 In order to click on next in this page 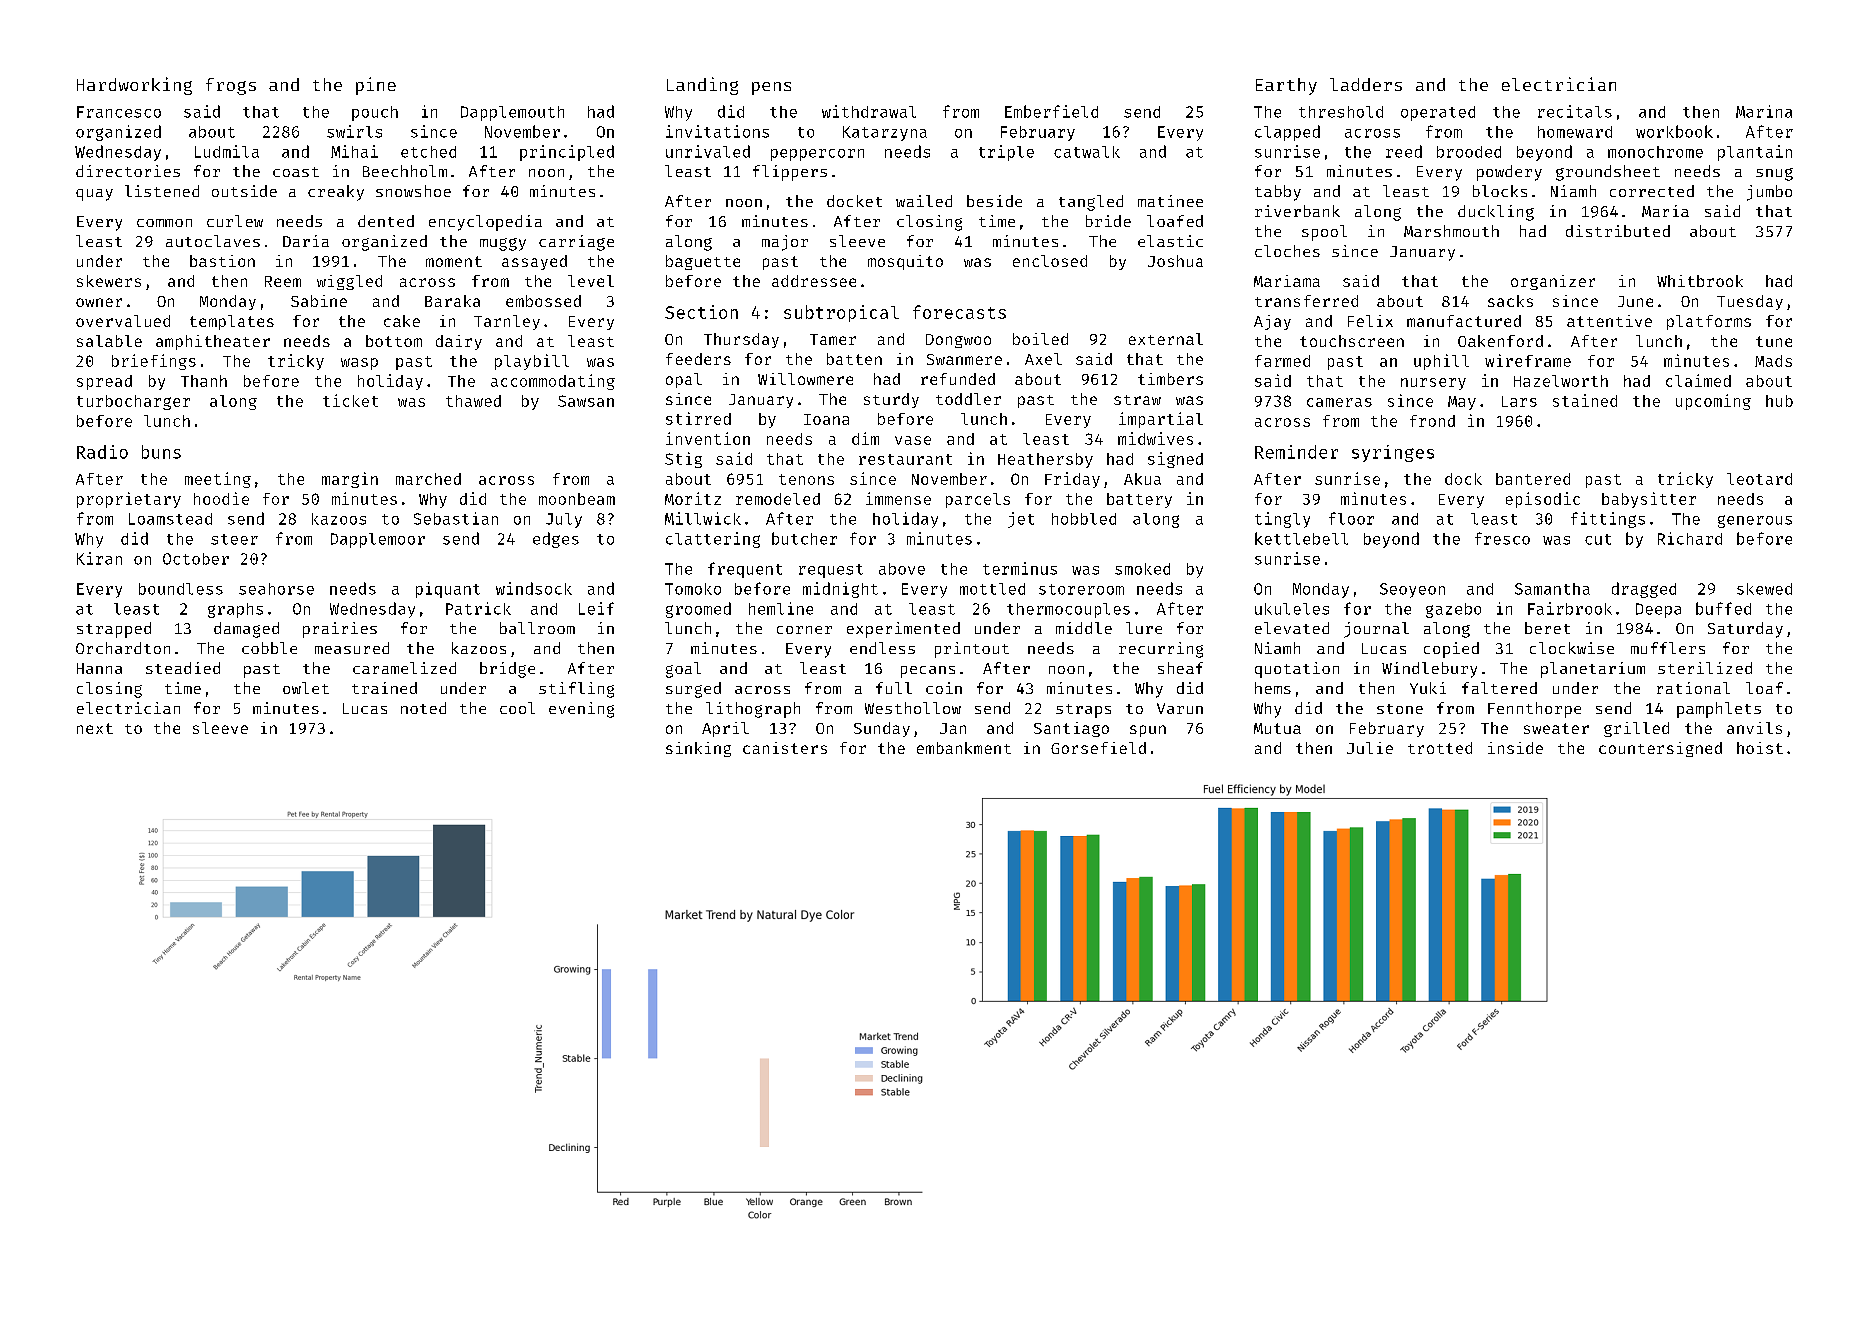, I will do `click(95, 728)`.
